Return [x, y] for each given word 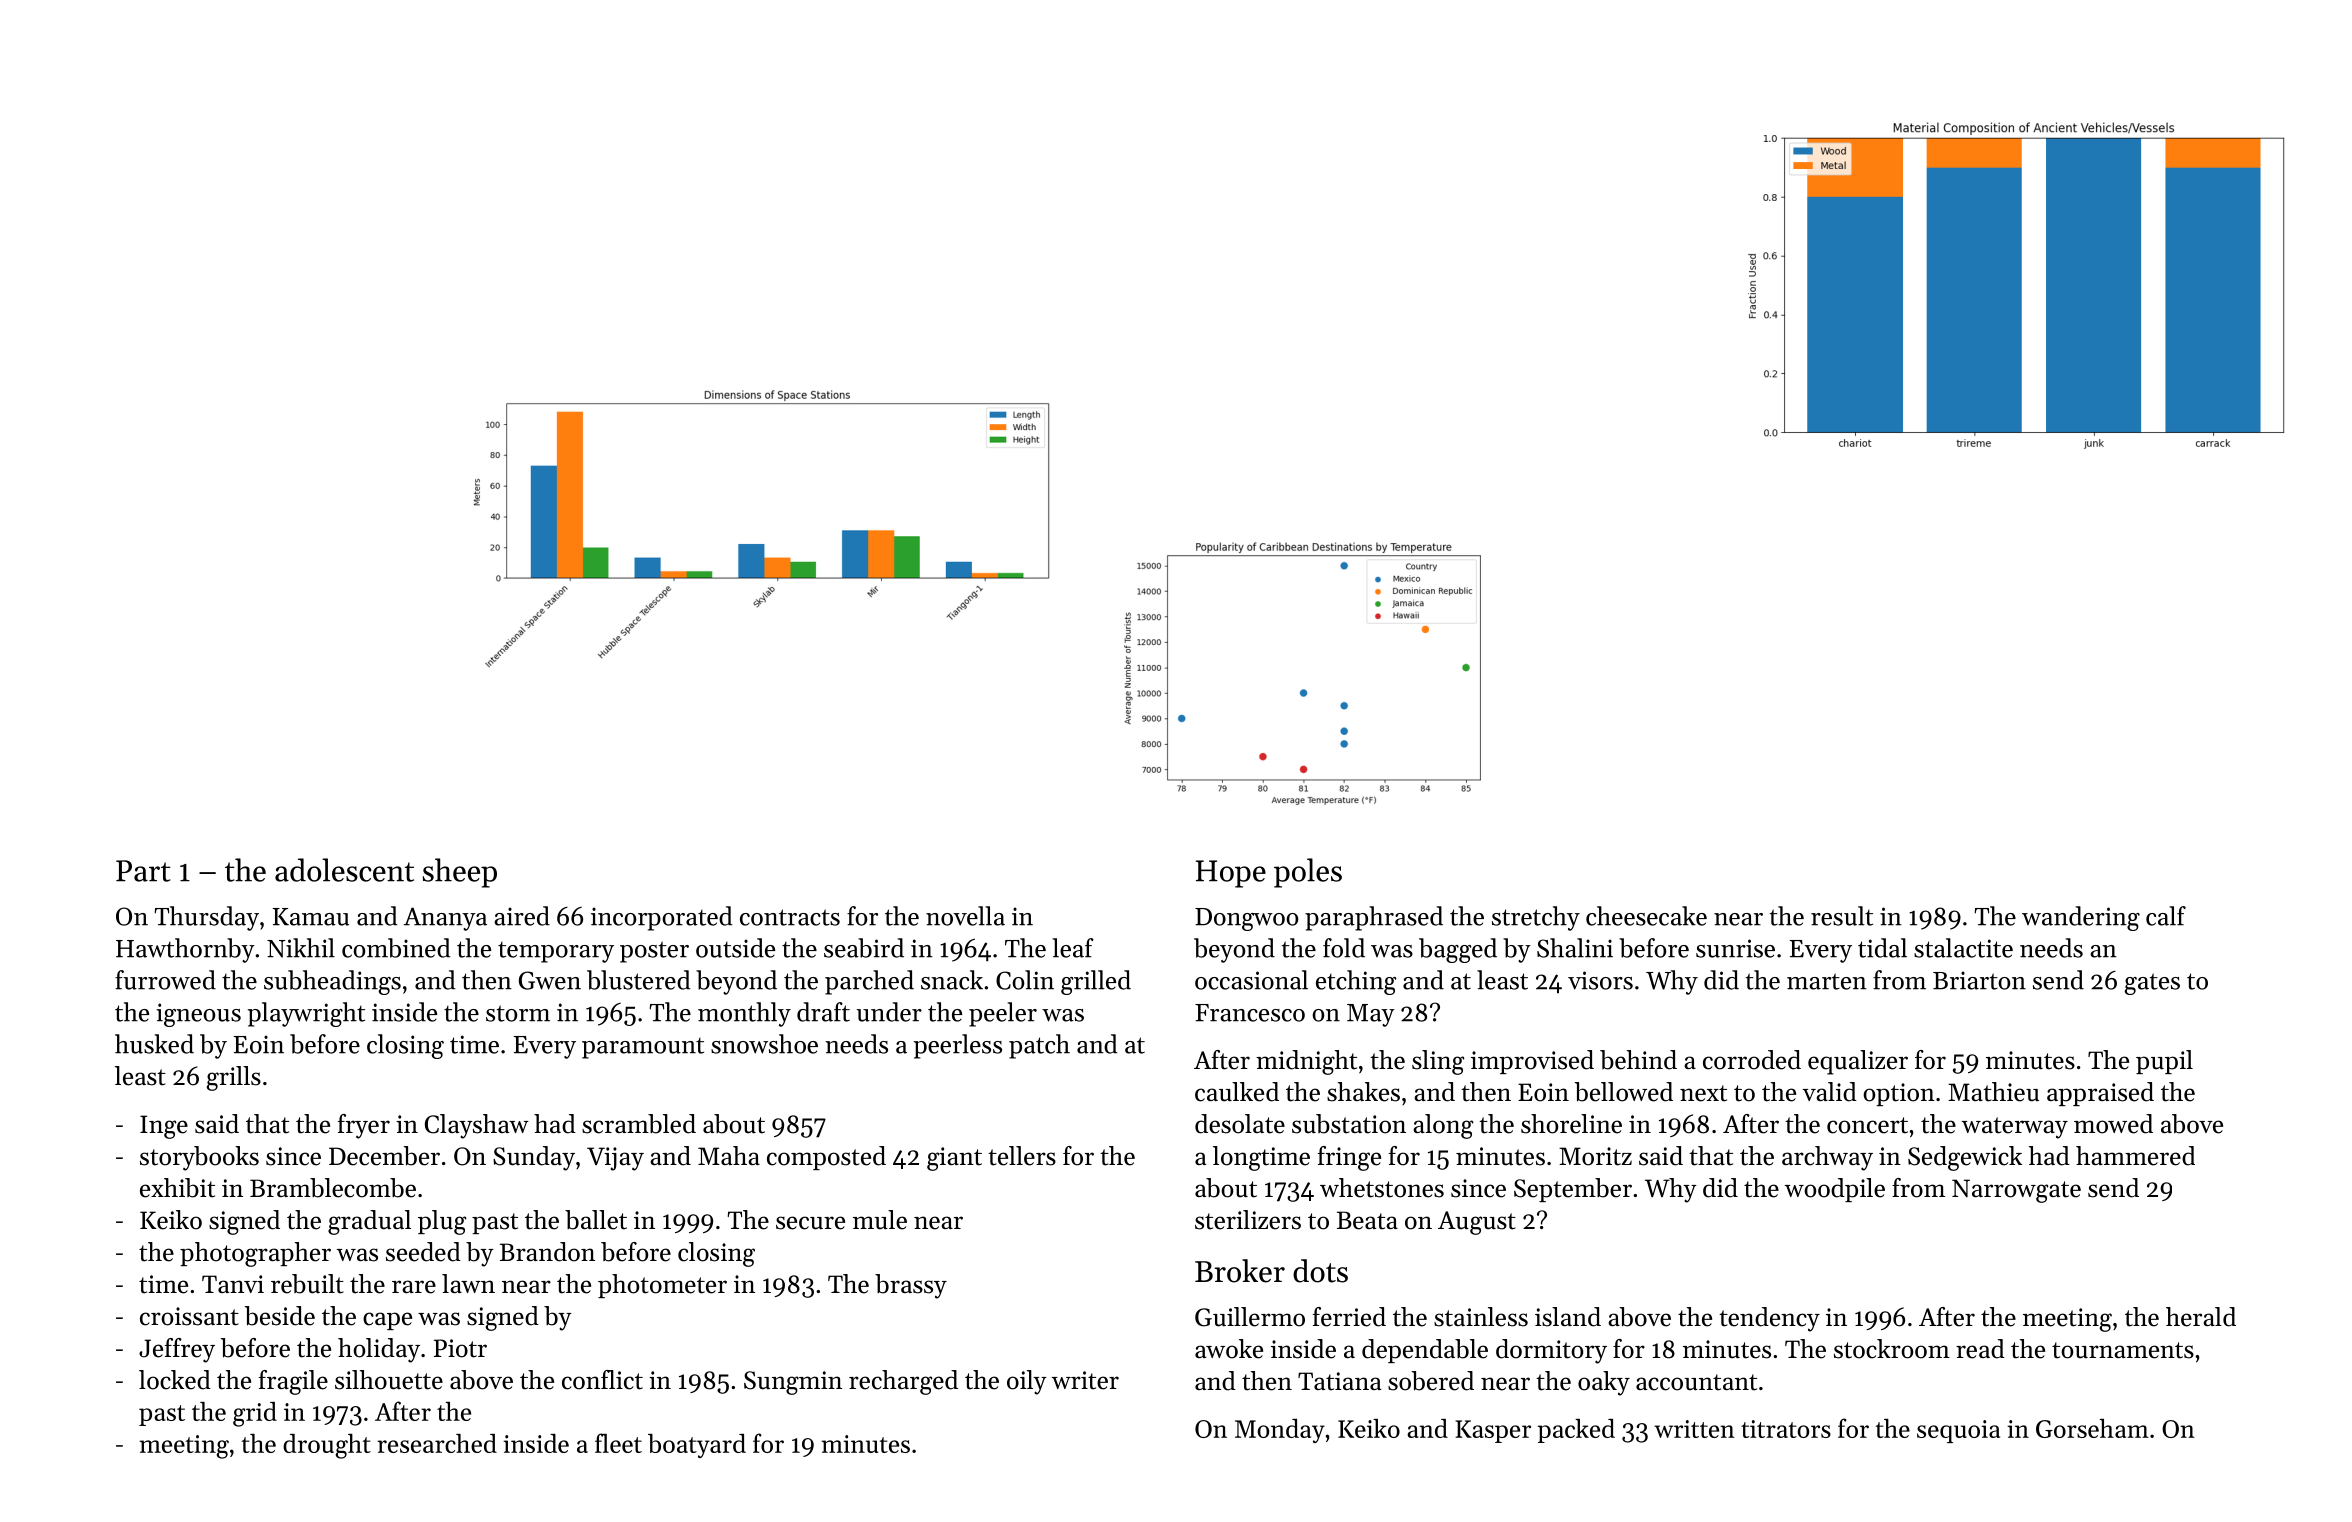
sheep [460, 873]
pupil [2164, 1062]
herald [2201, 1317]
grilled [1096, 982]
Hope [1231, 874]
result [1842, 916]
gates [2152, 984]
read [1980, 1349]
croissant [189, 1316]
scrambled [639, 1124]
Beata [1367, 1220]
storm [518, 1013]
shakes [1363, 1092]
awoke [1229, 1349]
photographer [255, 1254]
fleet [618, 1443]
